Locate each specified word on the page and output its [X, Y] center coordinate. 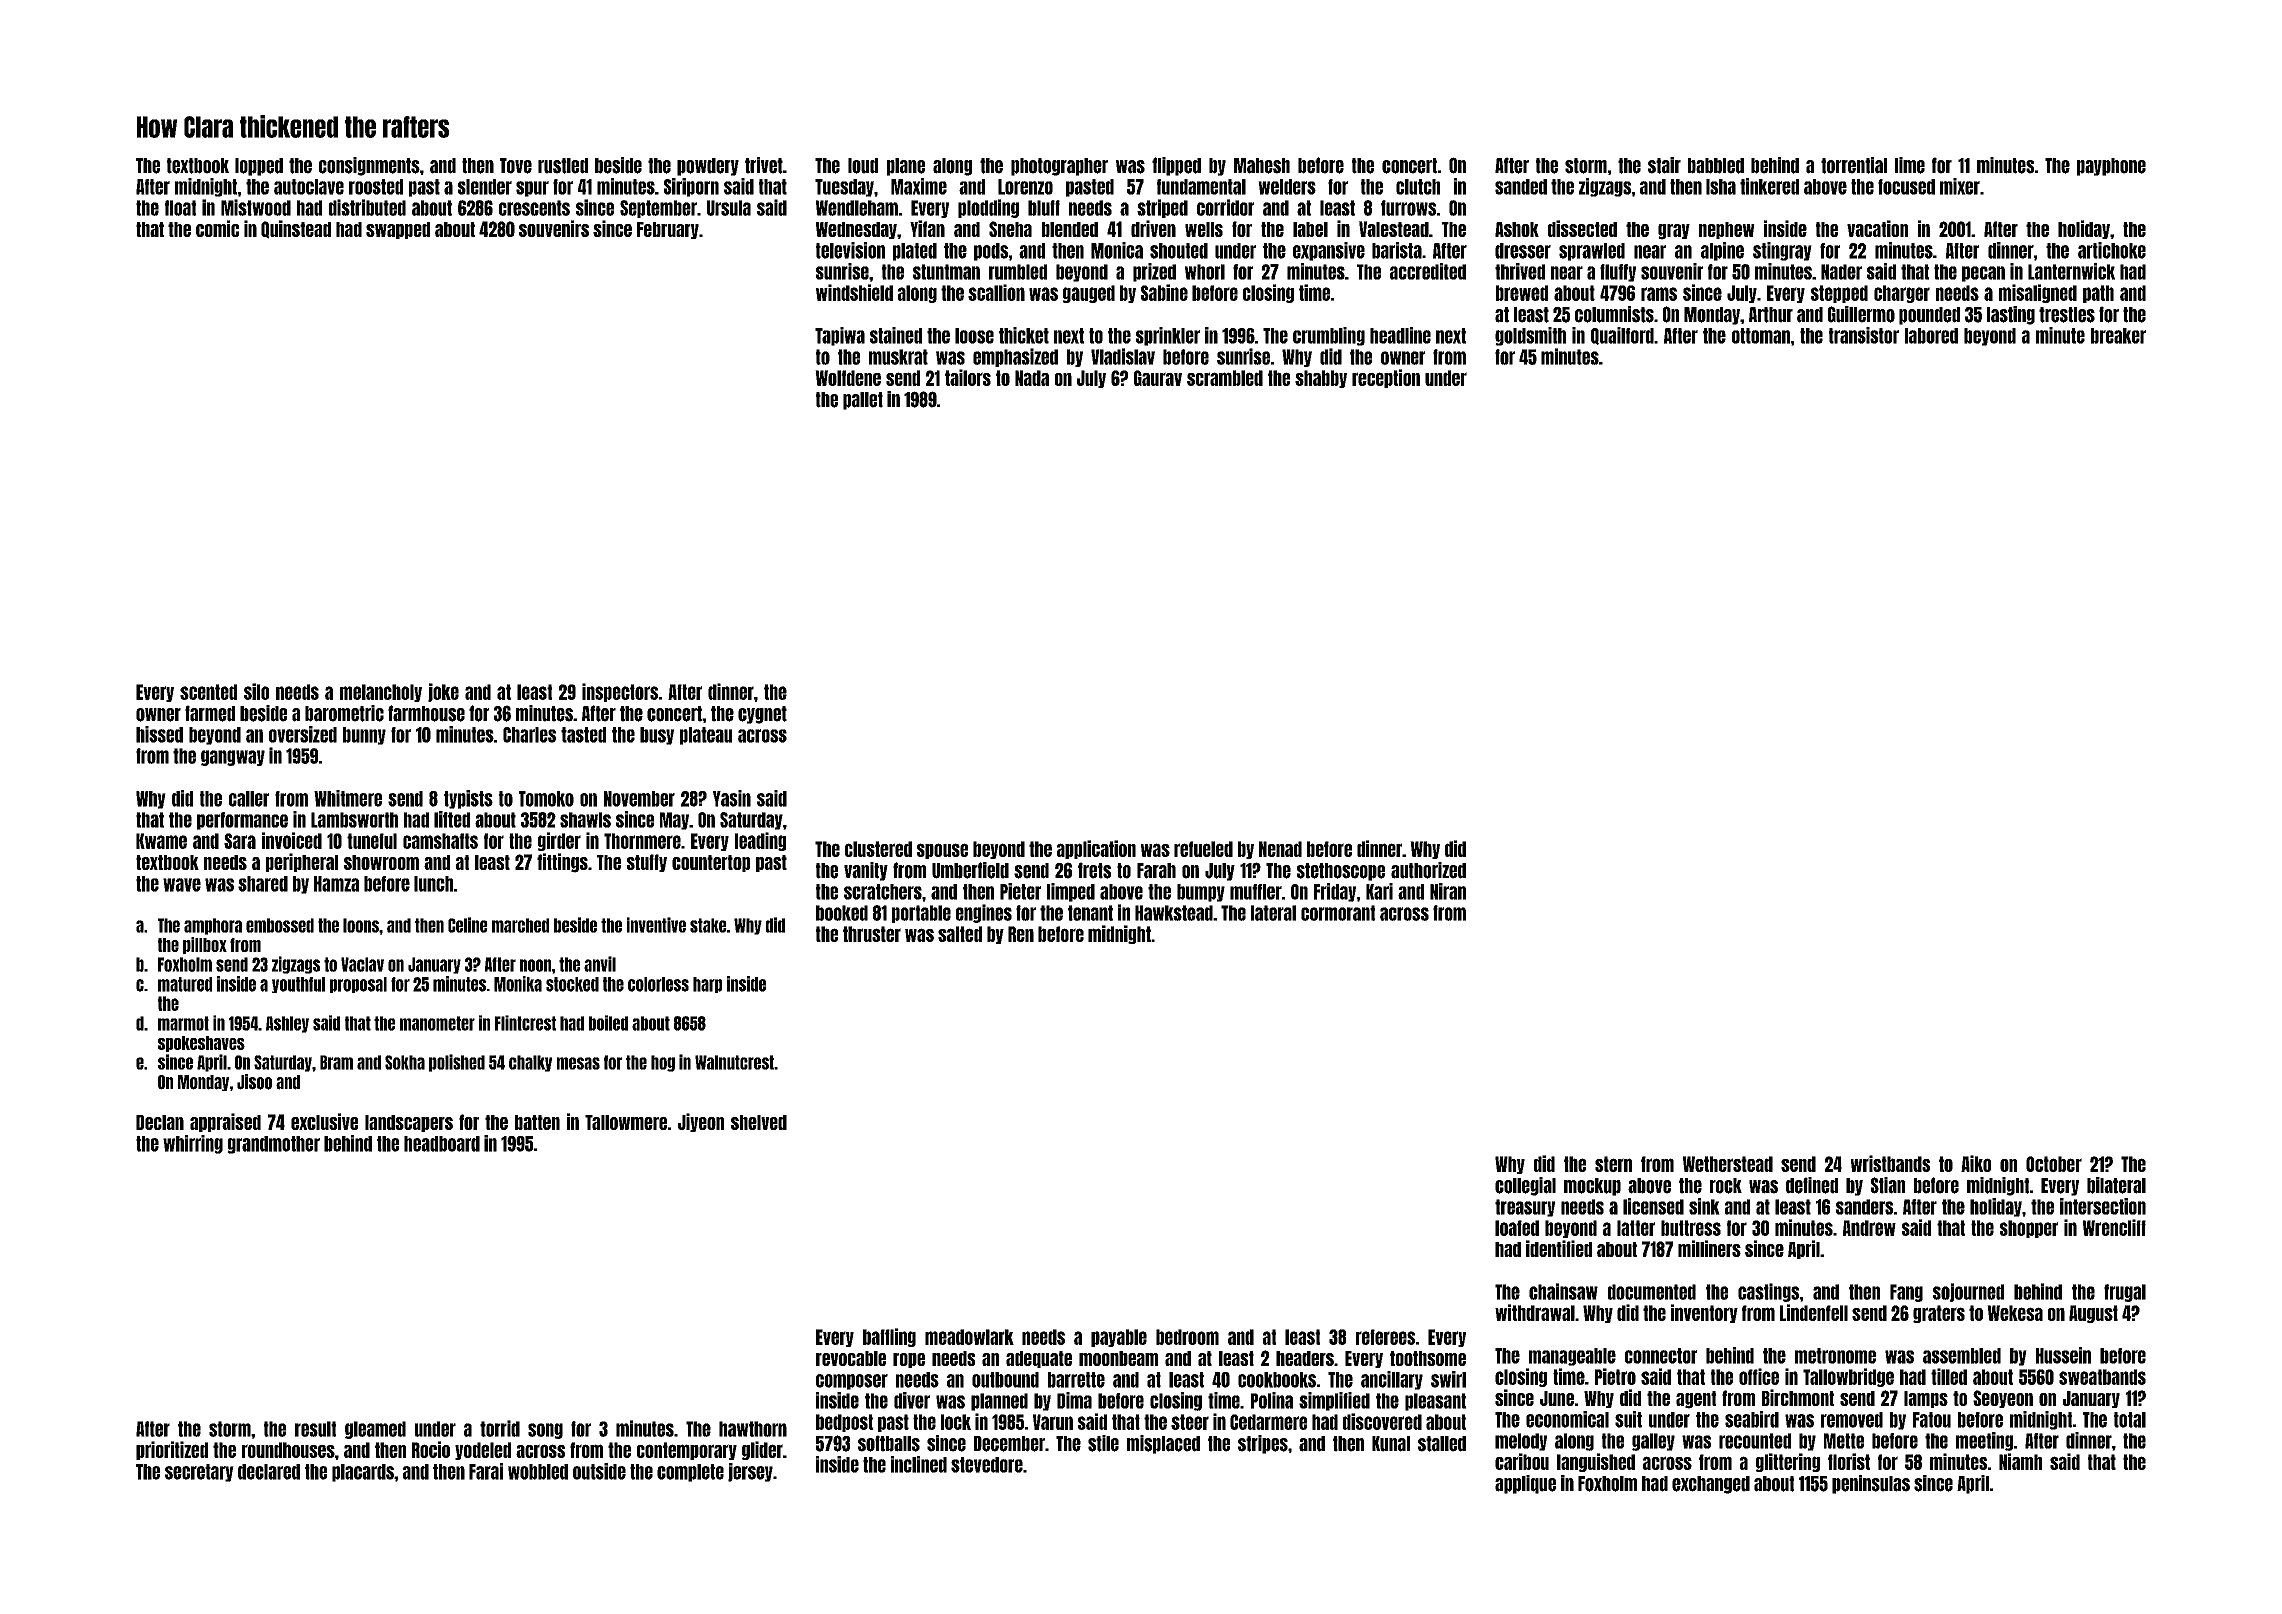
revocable [851, 1358]
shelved [759, 1122]
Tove [516, 166]
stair [1664, 165]
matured [185, 984]
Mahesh [1262, 166]
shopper [2029, 1229]
